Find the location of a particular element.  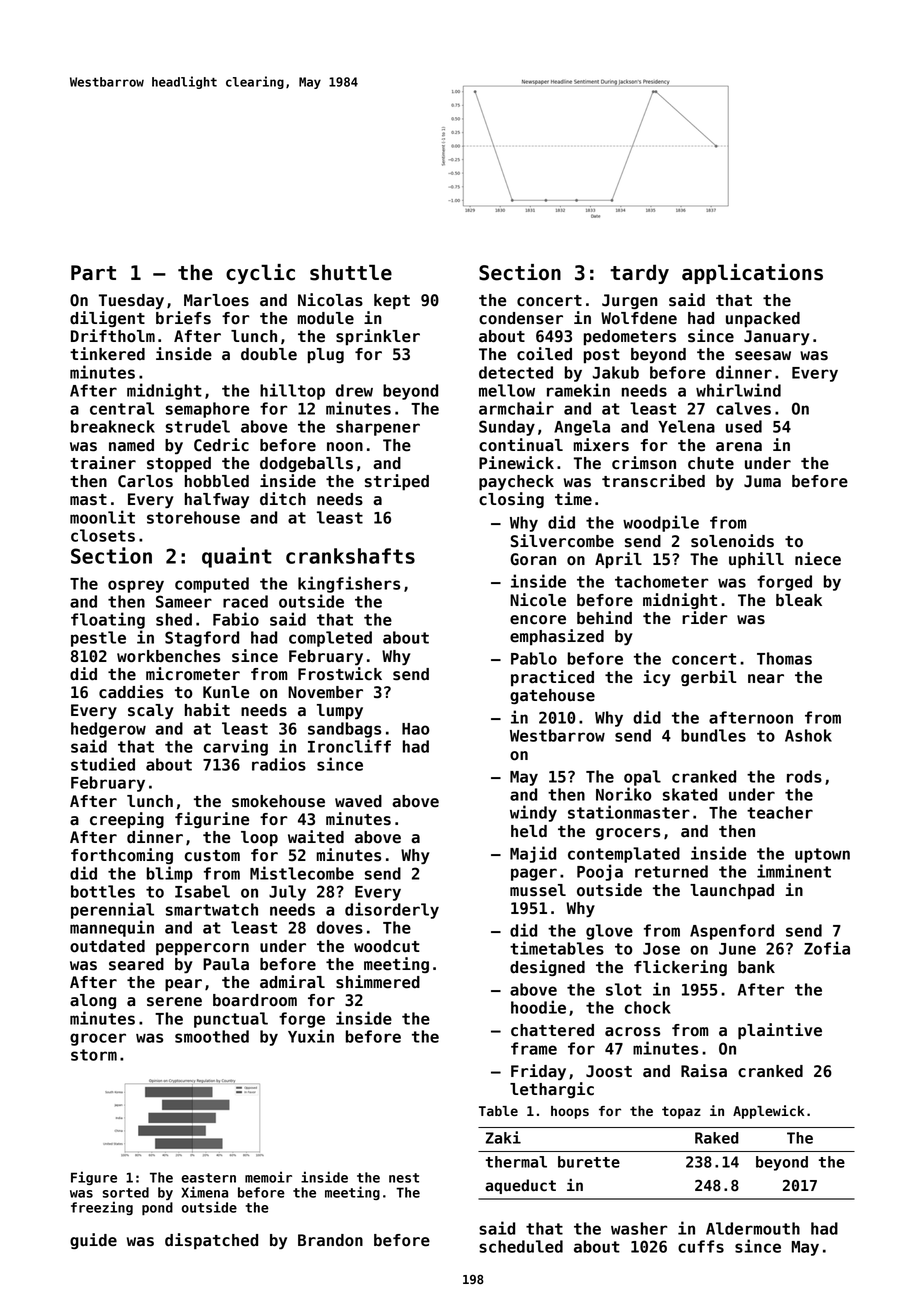

Applewick is located at coordinates (769, 1112).
